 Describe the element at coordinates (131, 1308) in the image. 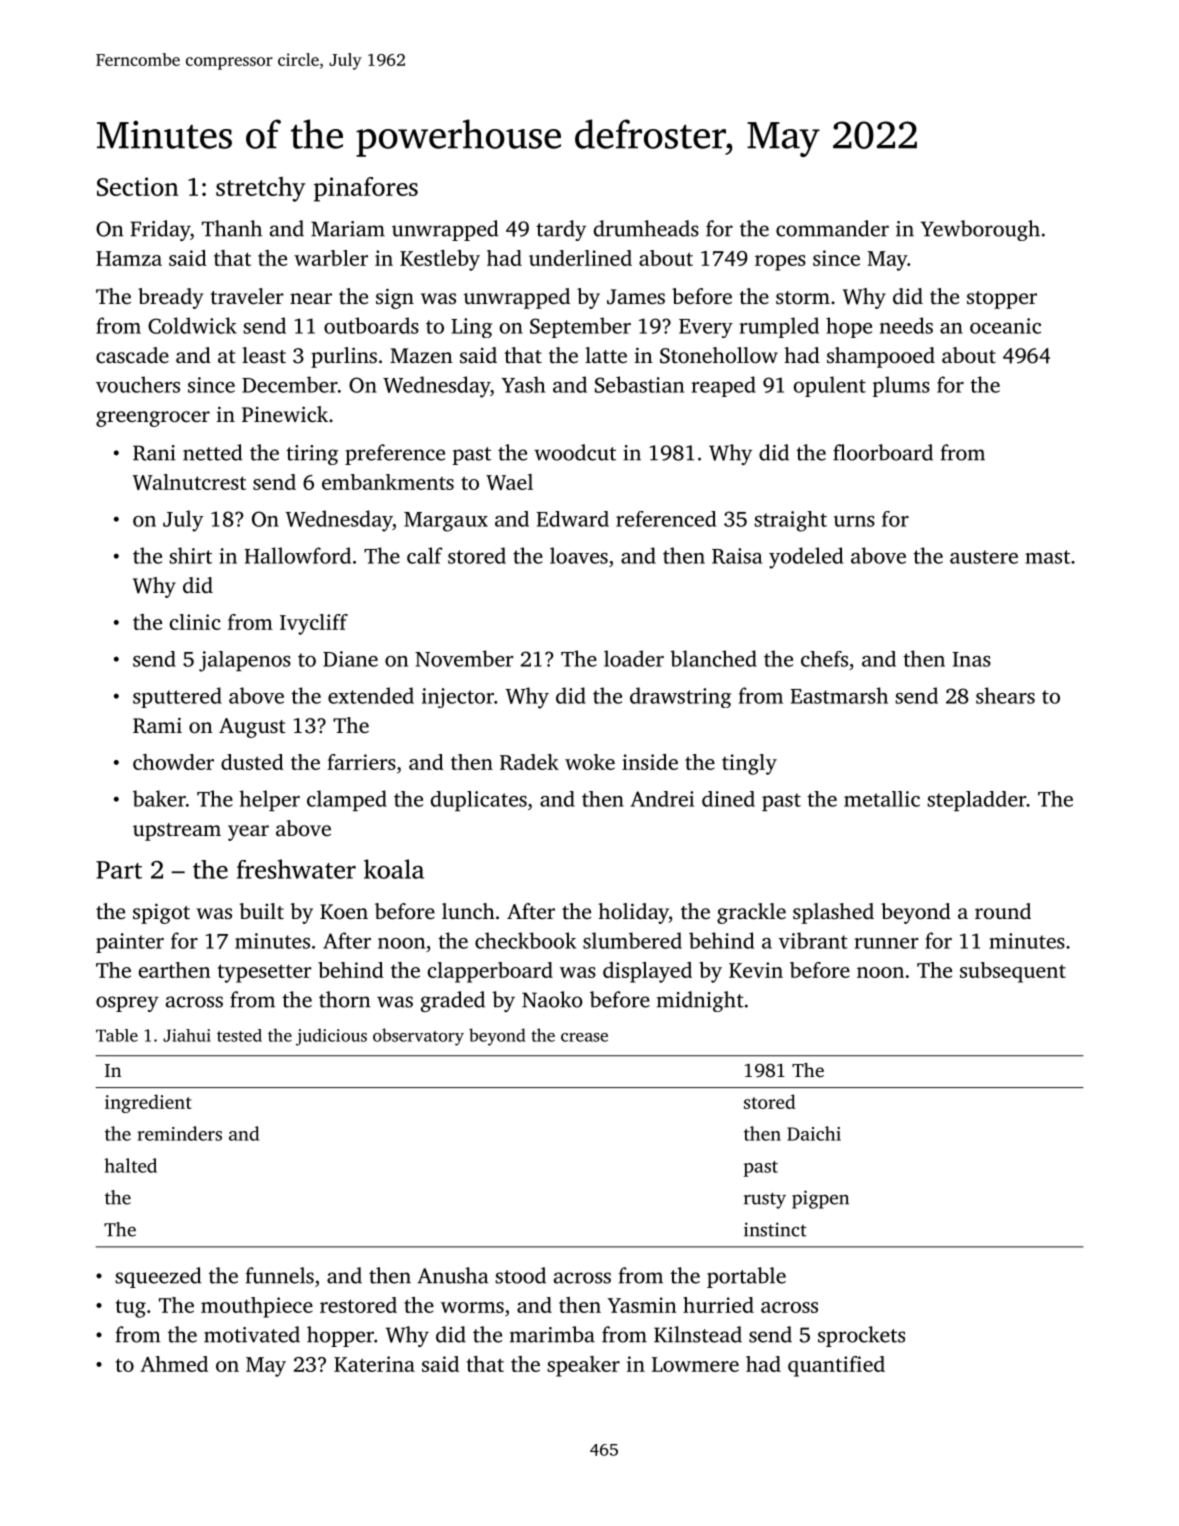

I see `tug` at that location.
